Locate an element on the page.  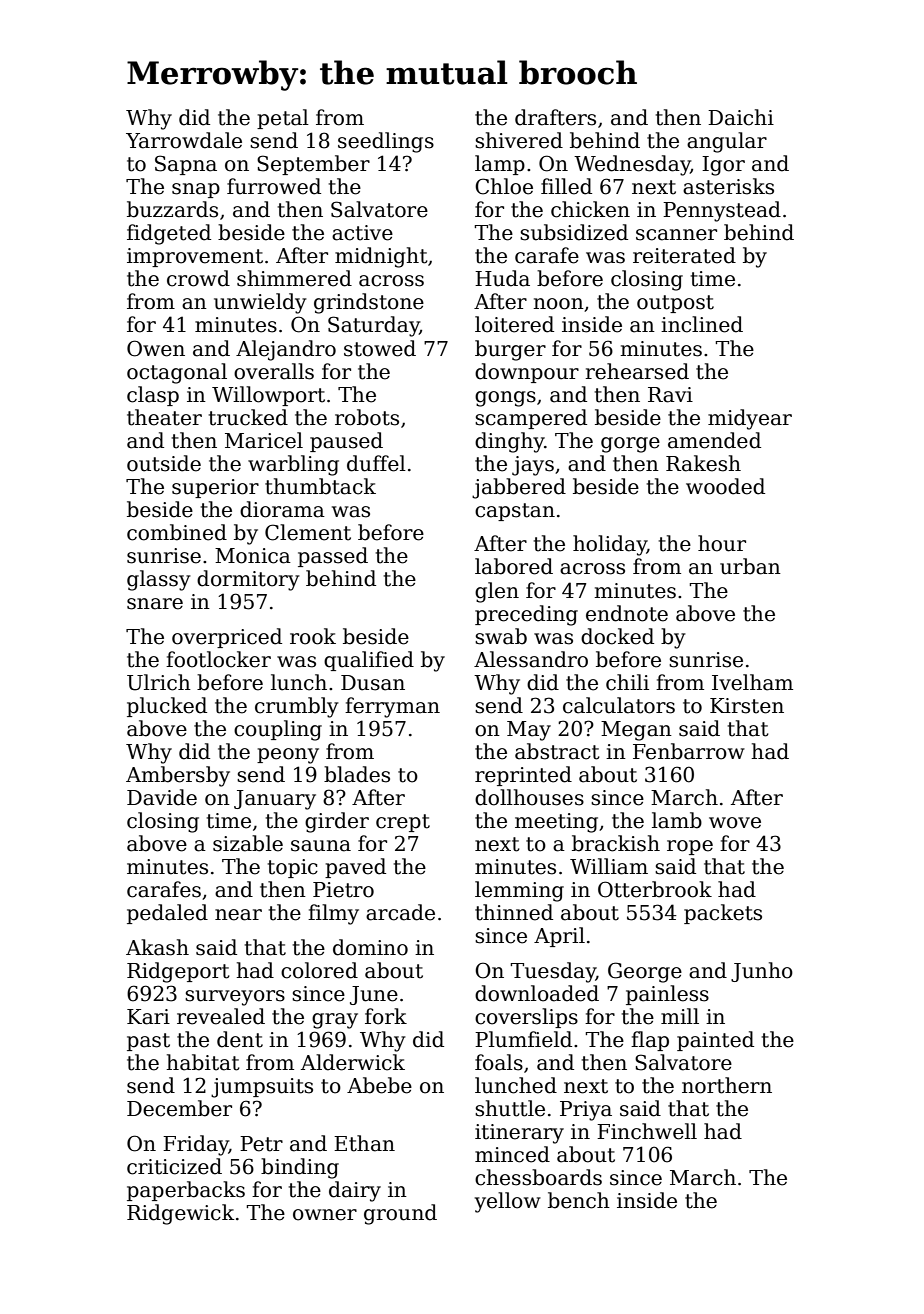
itinerary is located at coordinates (519, 1134).
